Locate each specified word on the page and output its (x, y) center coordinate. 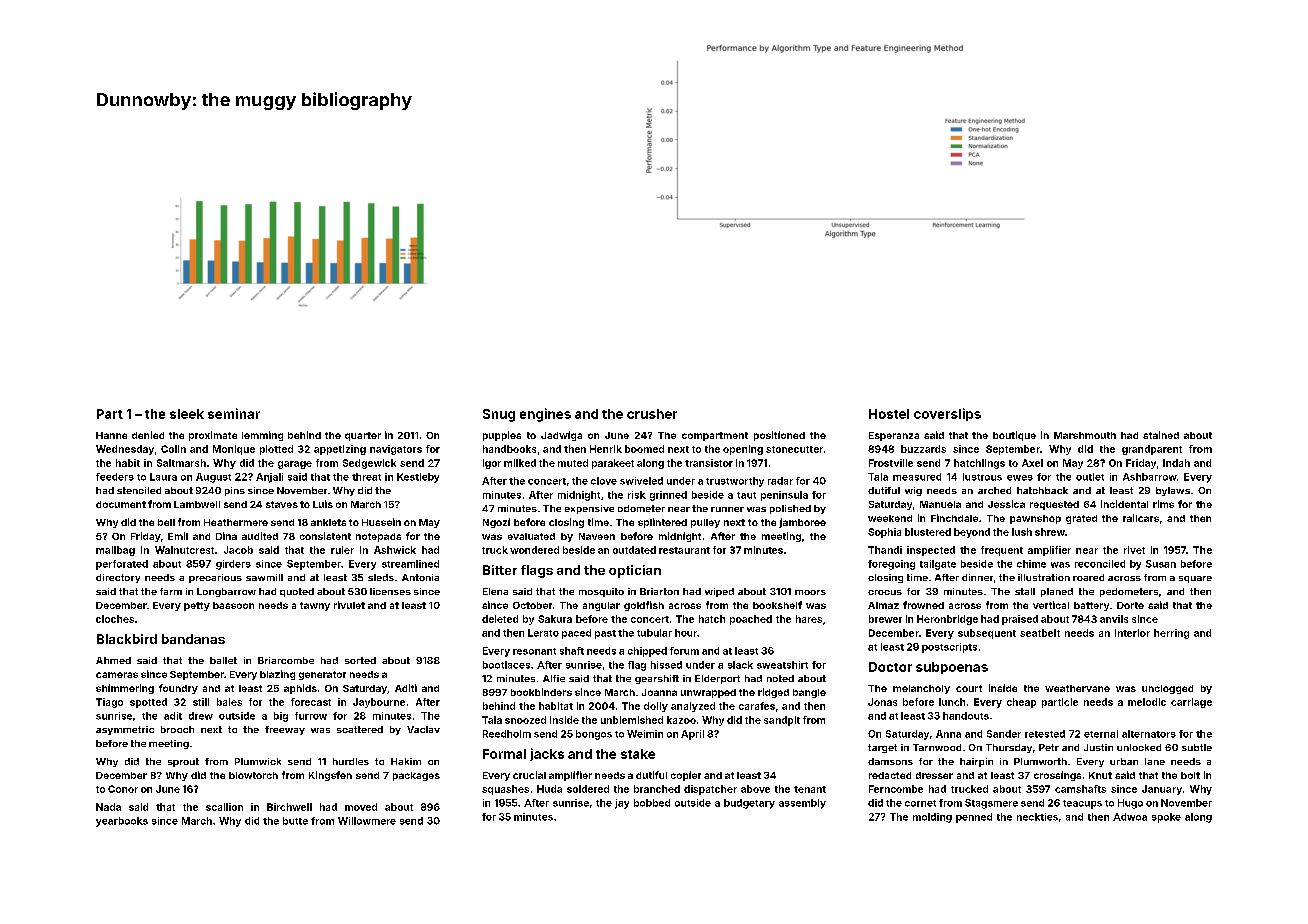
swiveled (641, 481)
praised (1020, 620)
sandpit (782, 721)
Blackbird (127, 639)
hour (686, 633)
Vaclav (423, 729)
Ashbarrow (1150, 477)
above (755, 789)
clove (604, 481)
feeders (115, 477)
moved (361, 807)
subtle (1197, 747)
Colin (173, 449)
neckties (1037, 817)
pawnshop (1035, 519)
